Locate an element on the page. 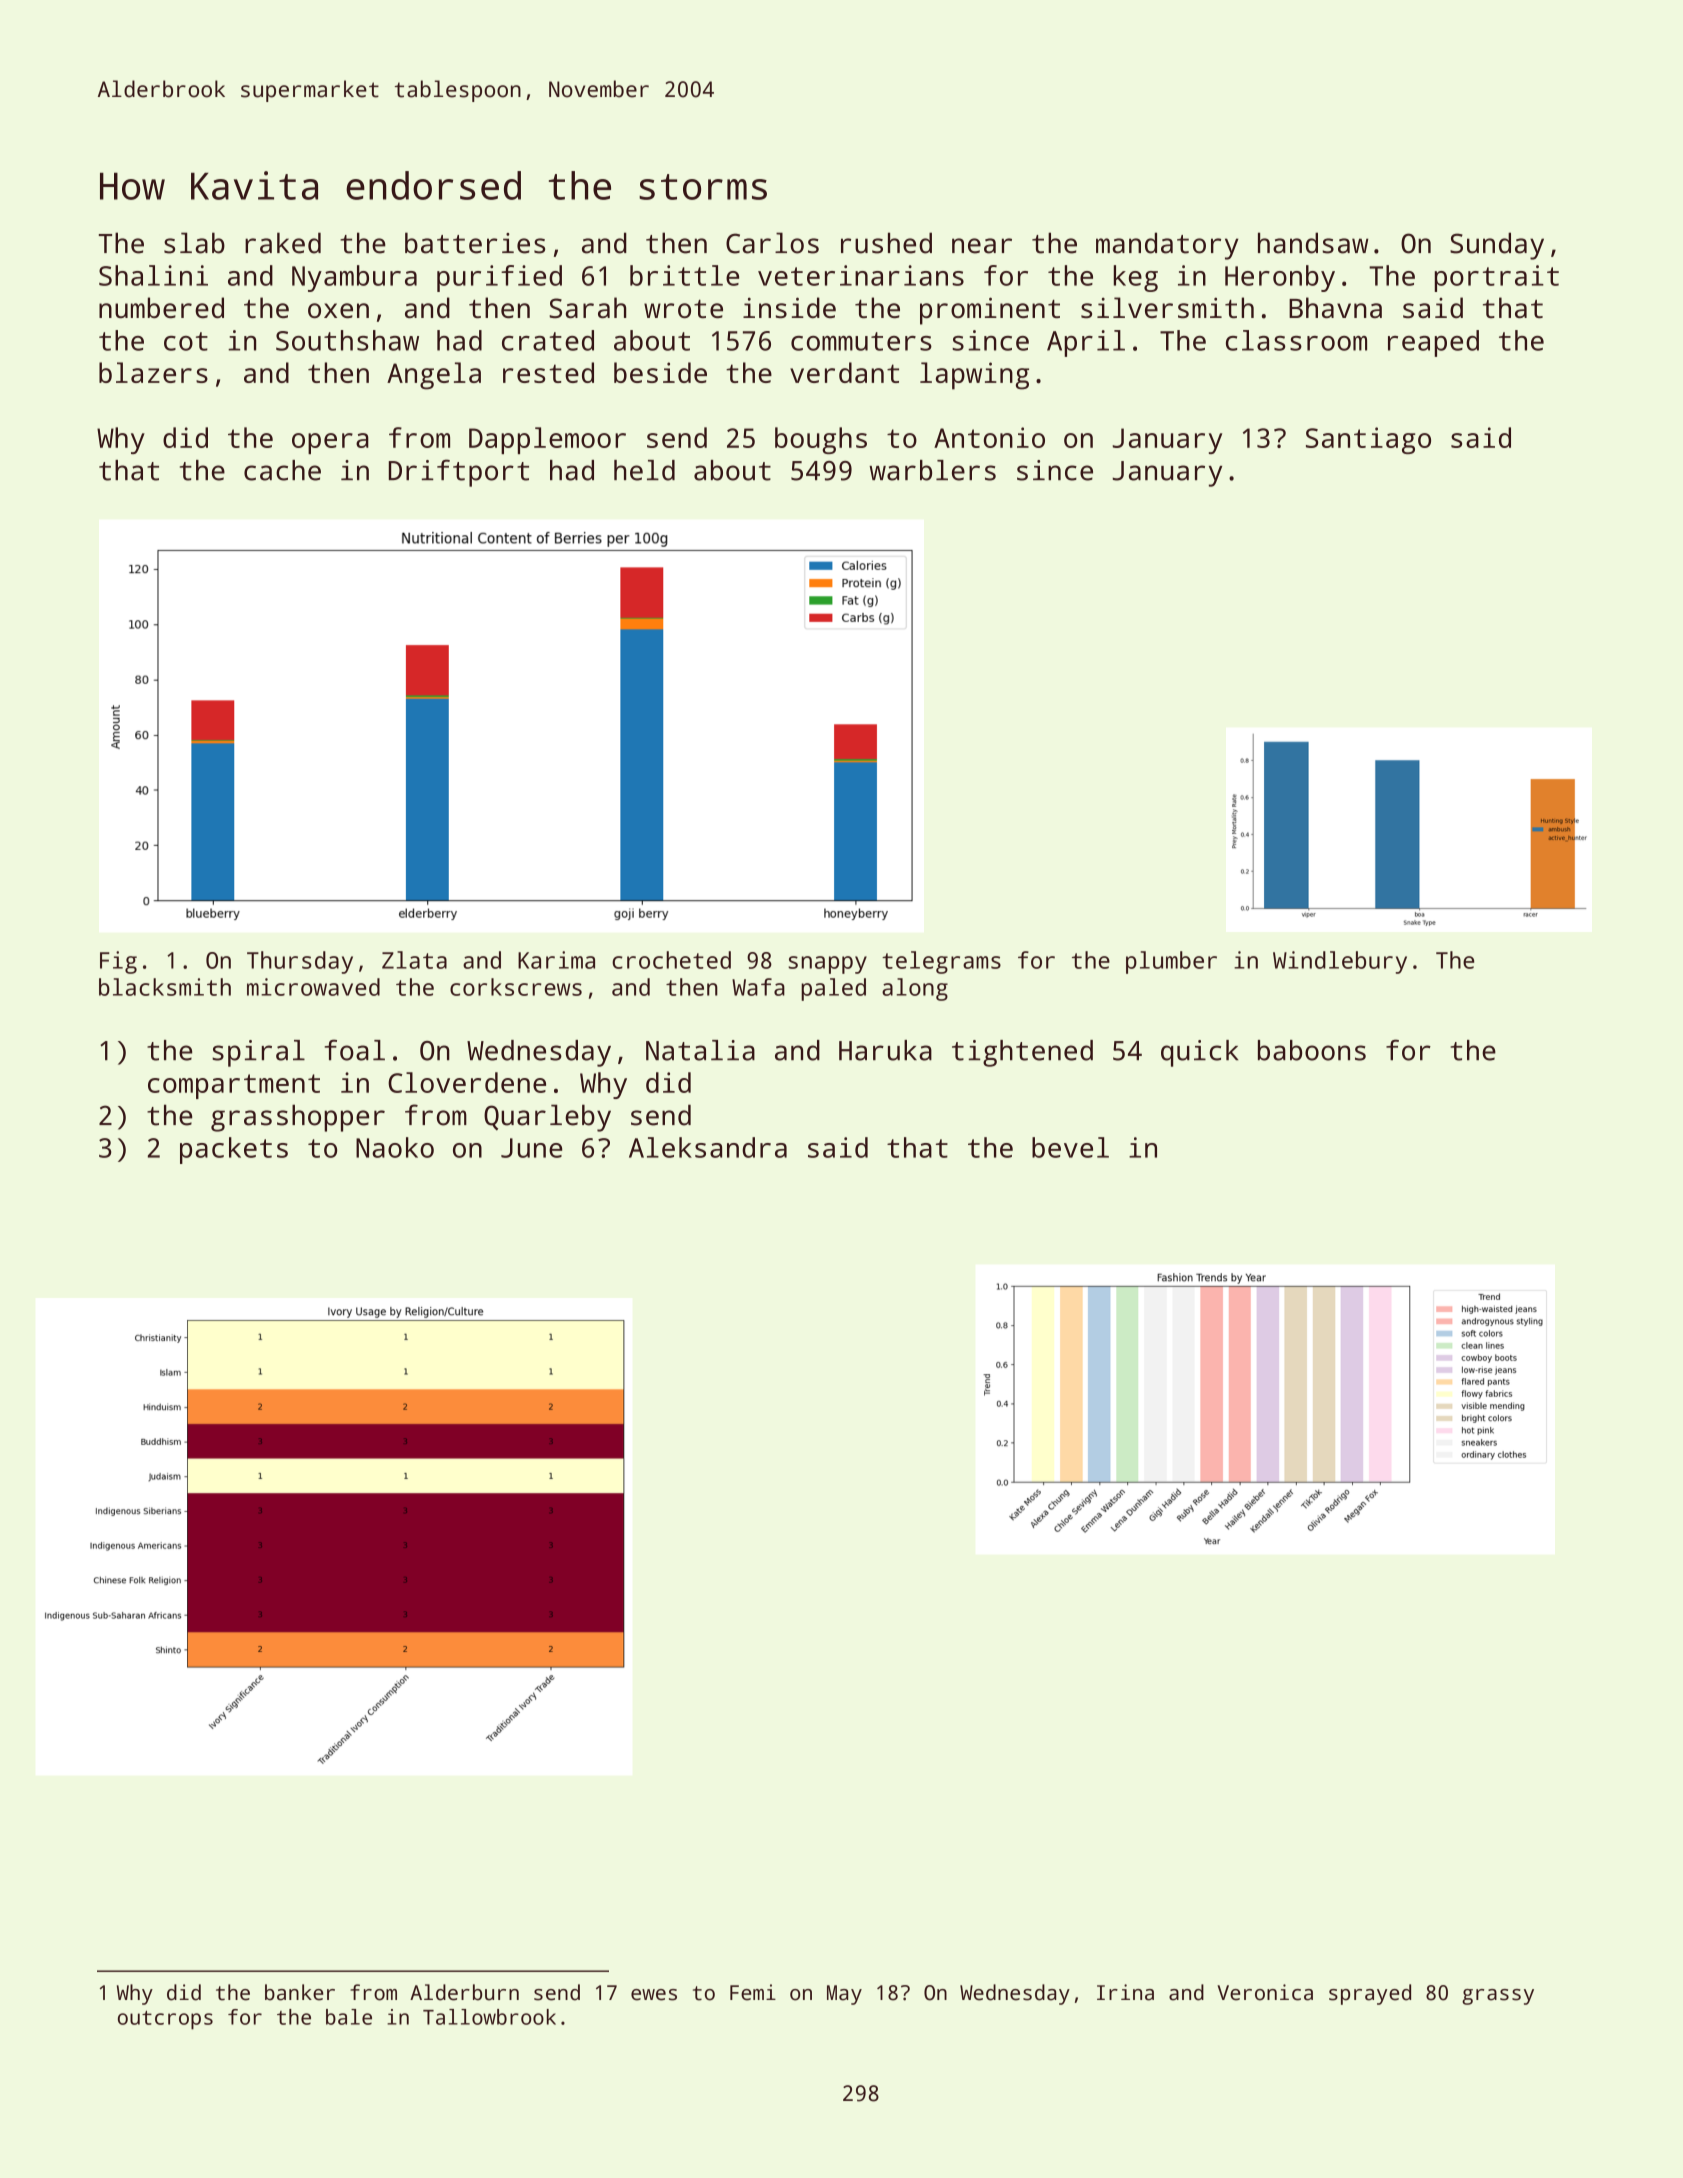  baboons is located at coordinates (1312, 1050).
